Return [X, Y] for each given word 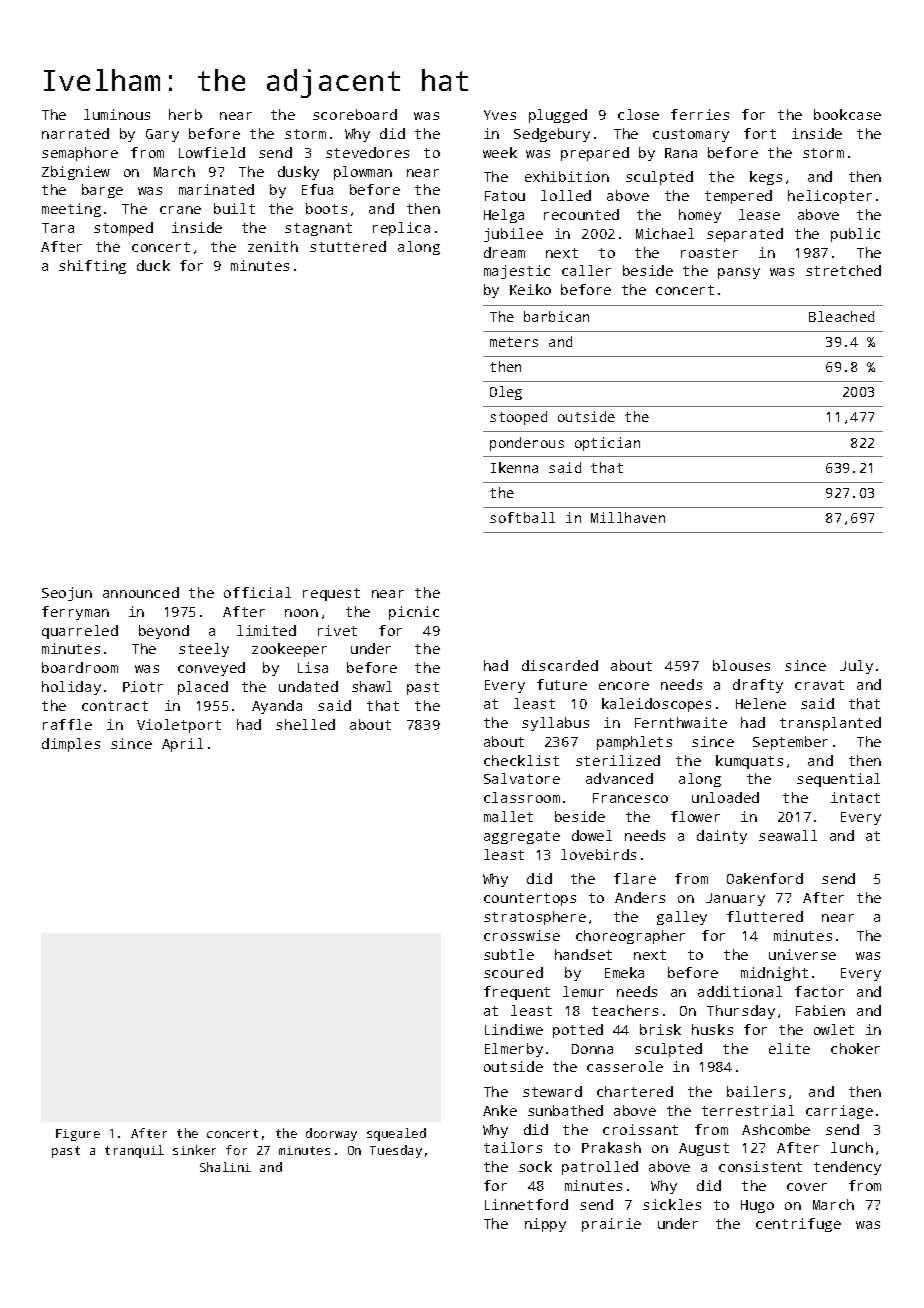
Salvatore [522, 778]
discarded [560, 665]
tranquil [134, 1151]
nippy [545, 1225]
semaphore [80, 154]
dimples [71, 745]
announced [141, 592]
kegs [766, 178]
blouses [741, 665]
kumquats [749, 762]
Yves [500, 115]
